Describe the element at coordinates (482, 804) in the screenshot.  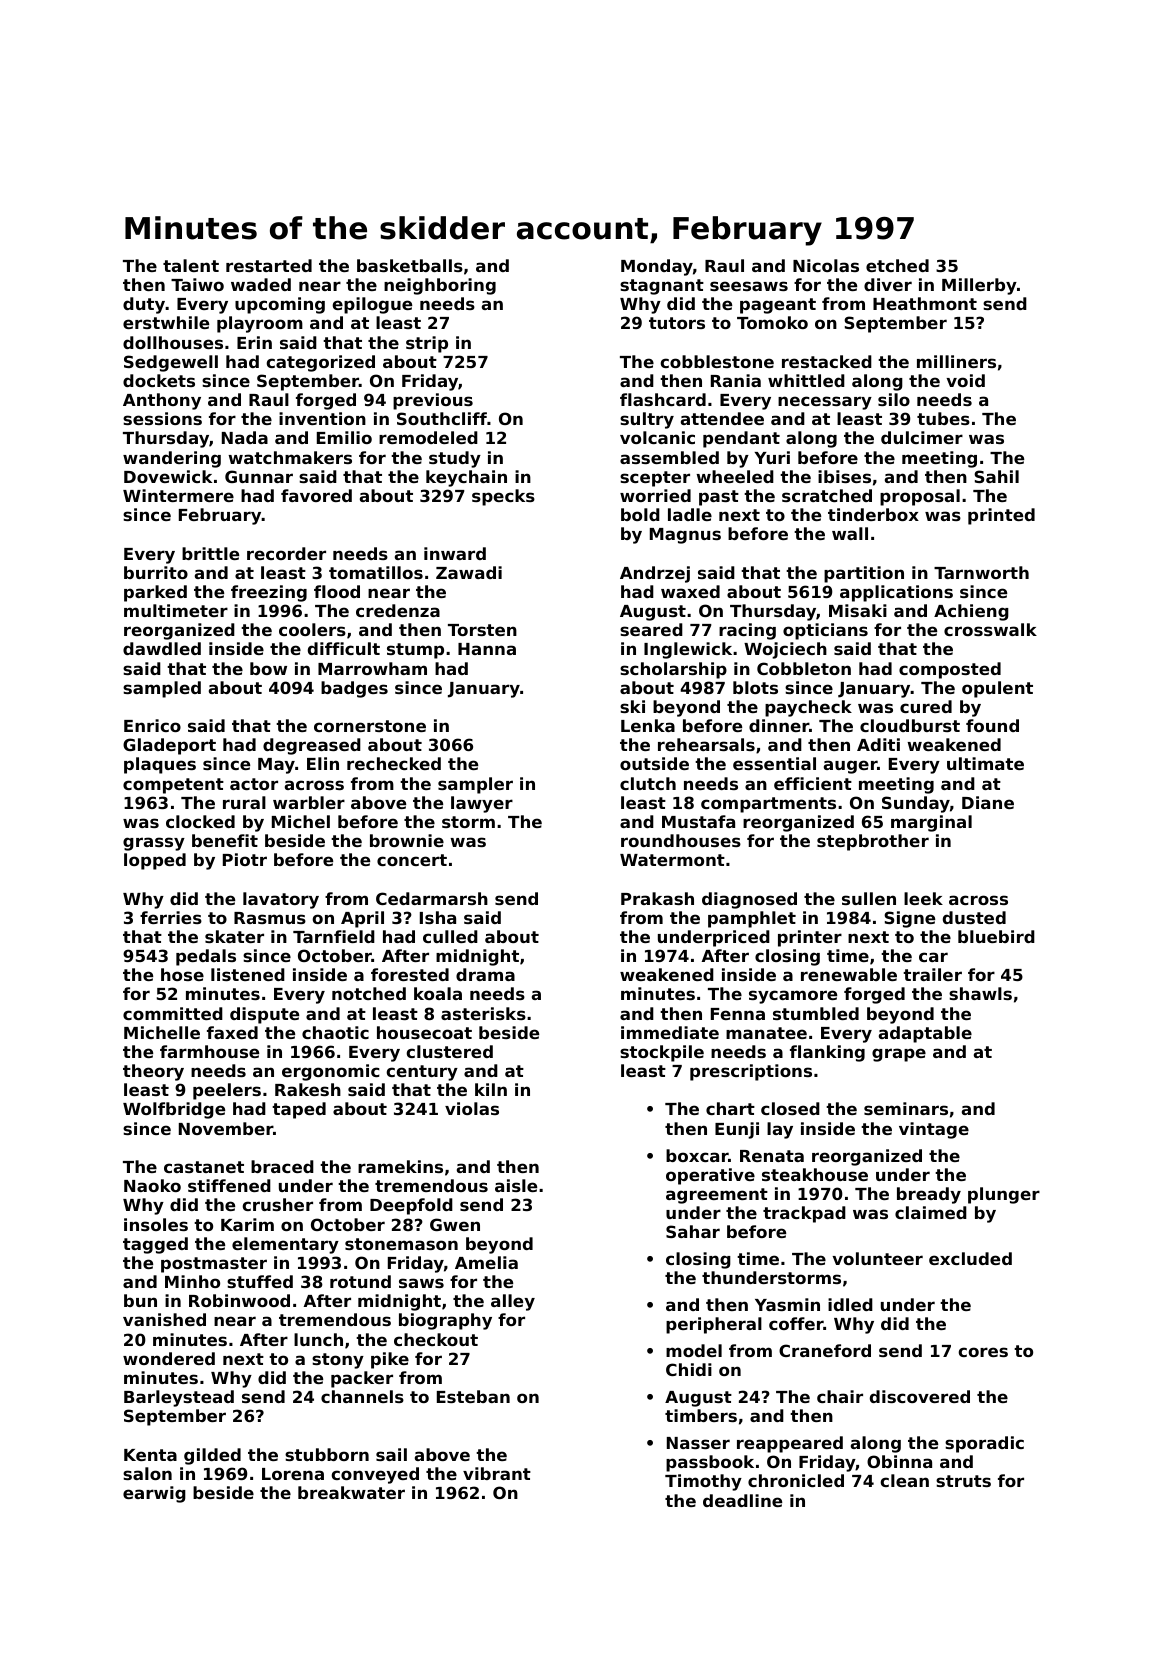
I see `lawyer` at that location.
